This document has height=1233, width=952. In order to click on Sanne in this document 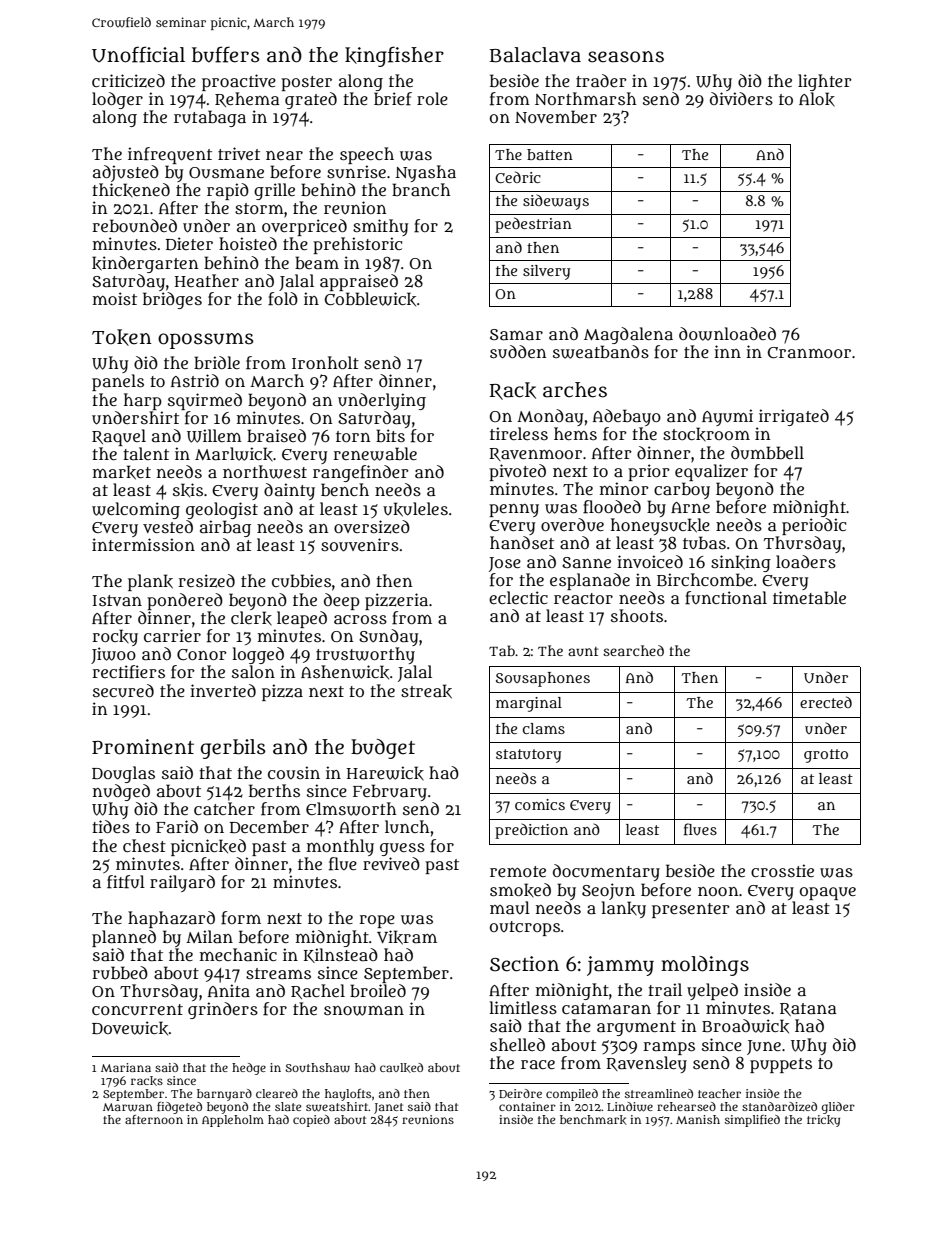, I will do `click(586, 562)`.
